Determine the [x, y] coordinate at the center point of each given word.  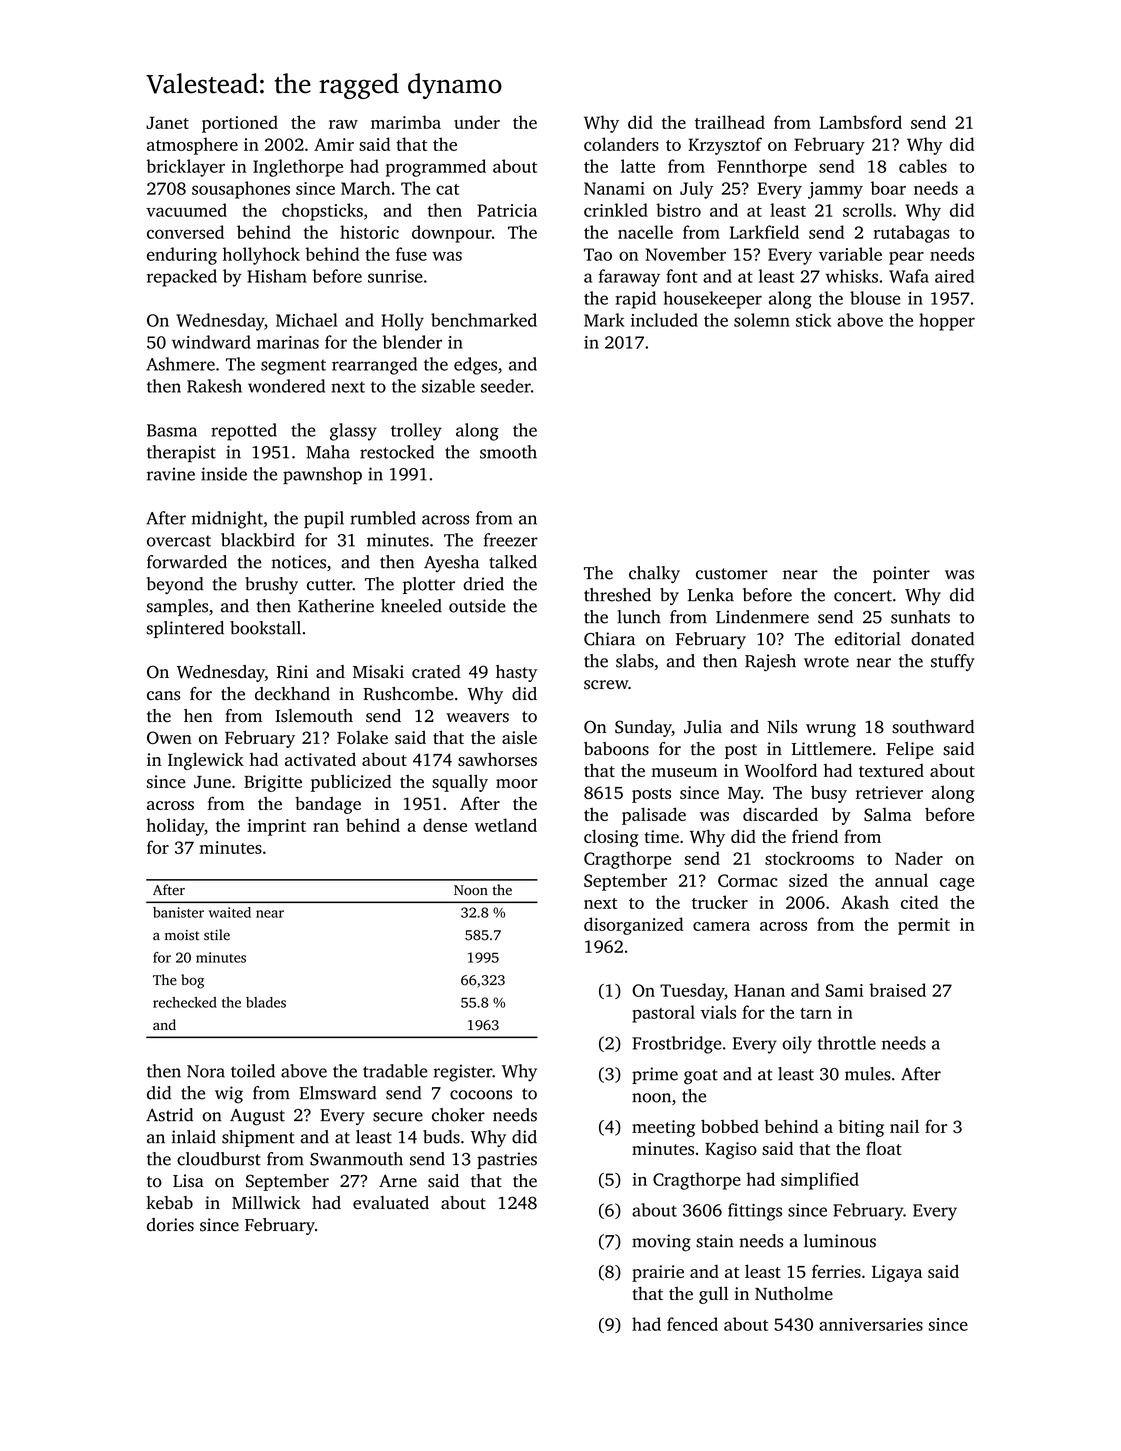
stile [217, 935]
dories [170, 1225]
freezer [511, 540]
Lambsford [860, 122]
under [477, 122]
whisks [852, 276]
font [681, 276]
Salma [888, 814]
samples [177, 607]
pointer [901, 574]
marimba [406, 122]
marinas [288, 342]
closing [611, 838]
